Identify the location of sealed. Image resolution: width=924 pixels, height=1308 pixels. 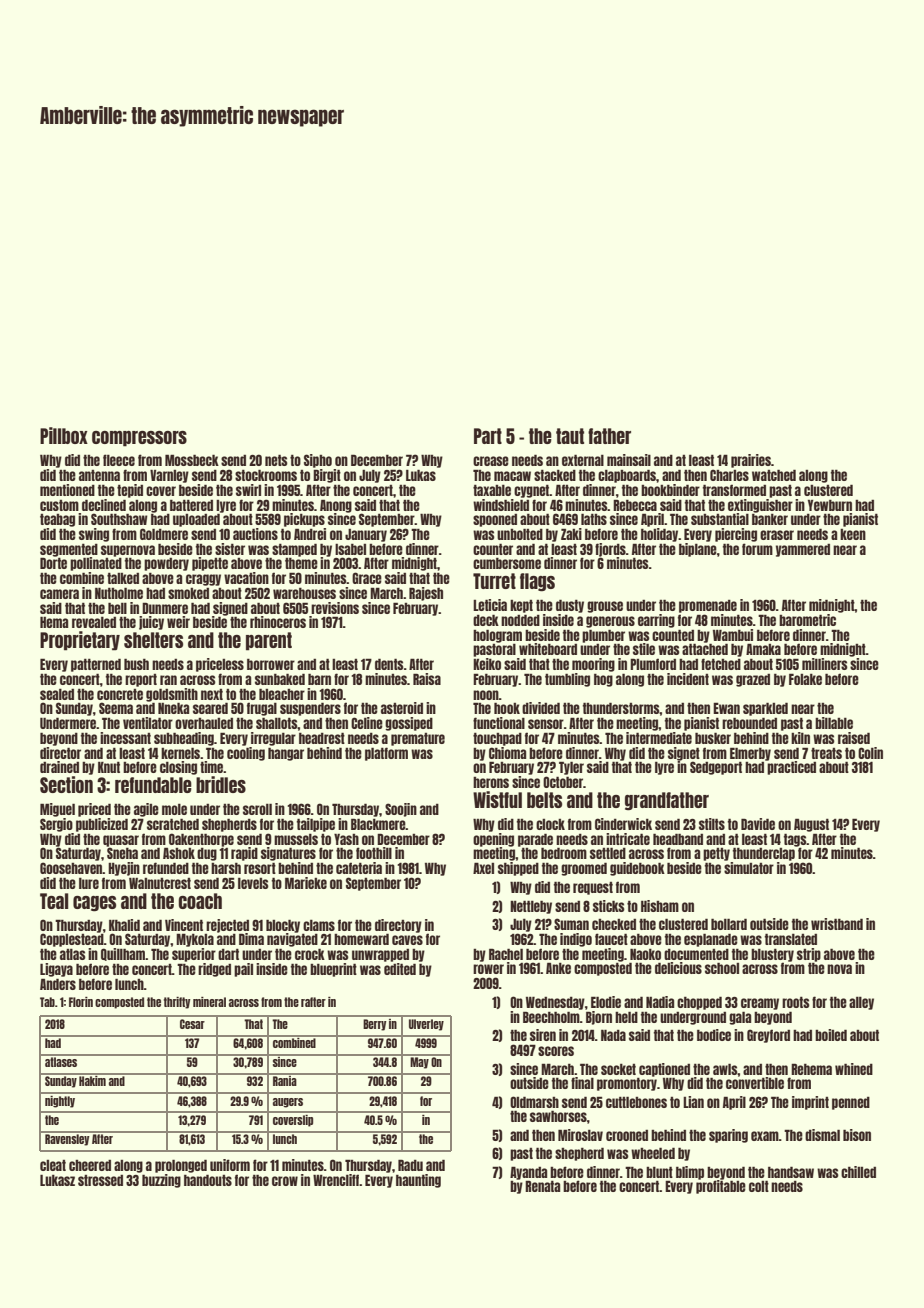
(57, 694).
